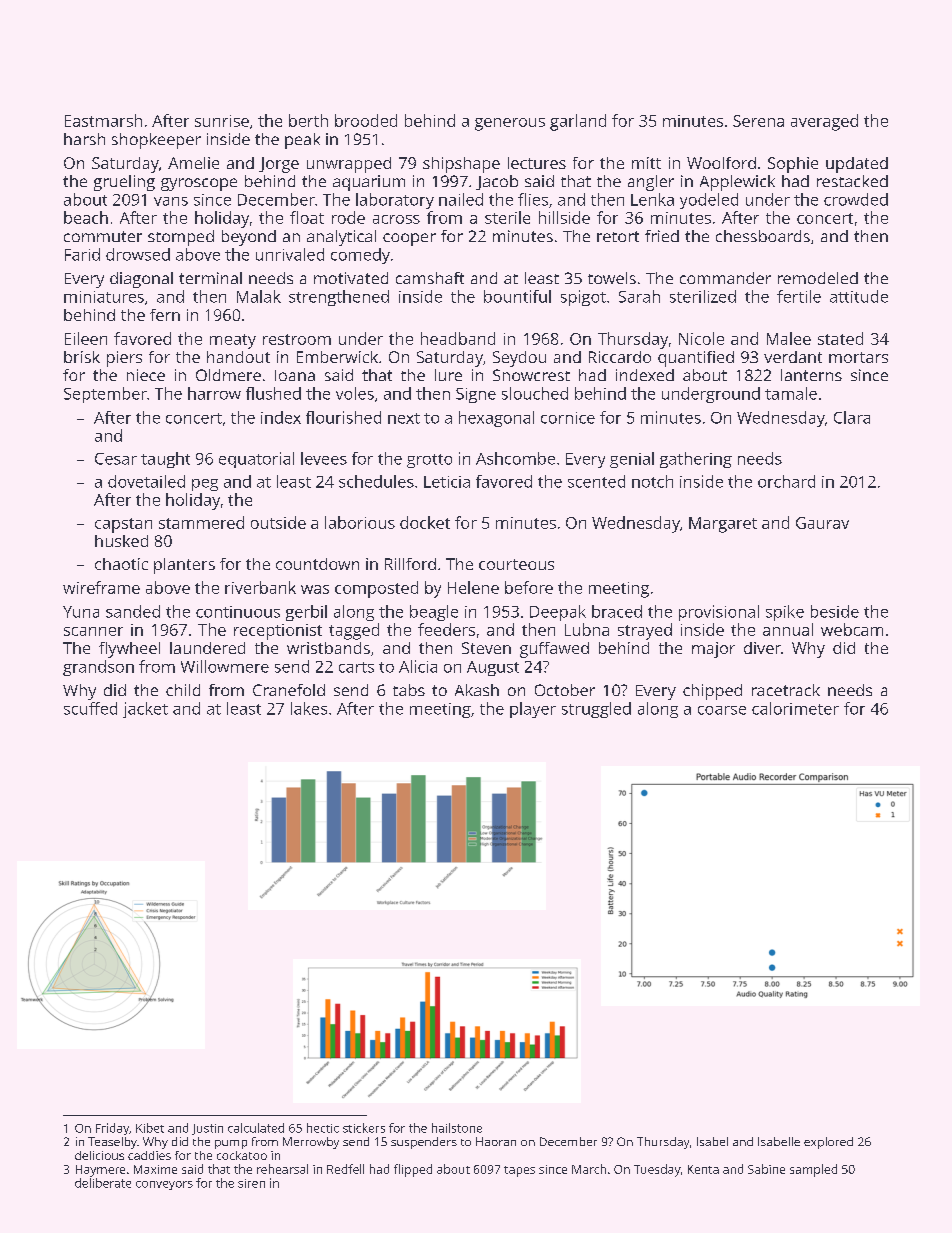 The height and width of the screenshot is (1233, 952). I want to click on player, so click(533, 710).
